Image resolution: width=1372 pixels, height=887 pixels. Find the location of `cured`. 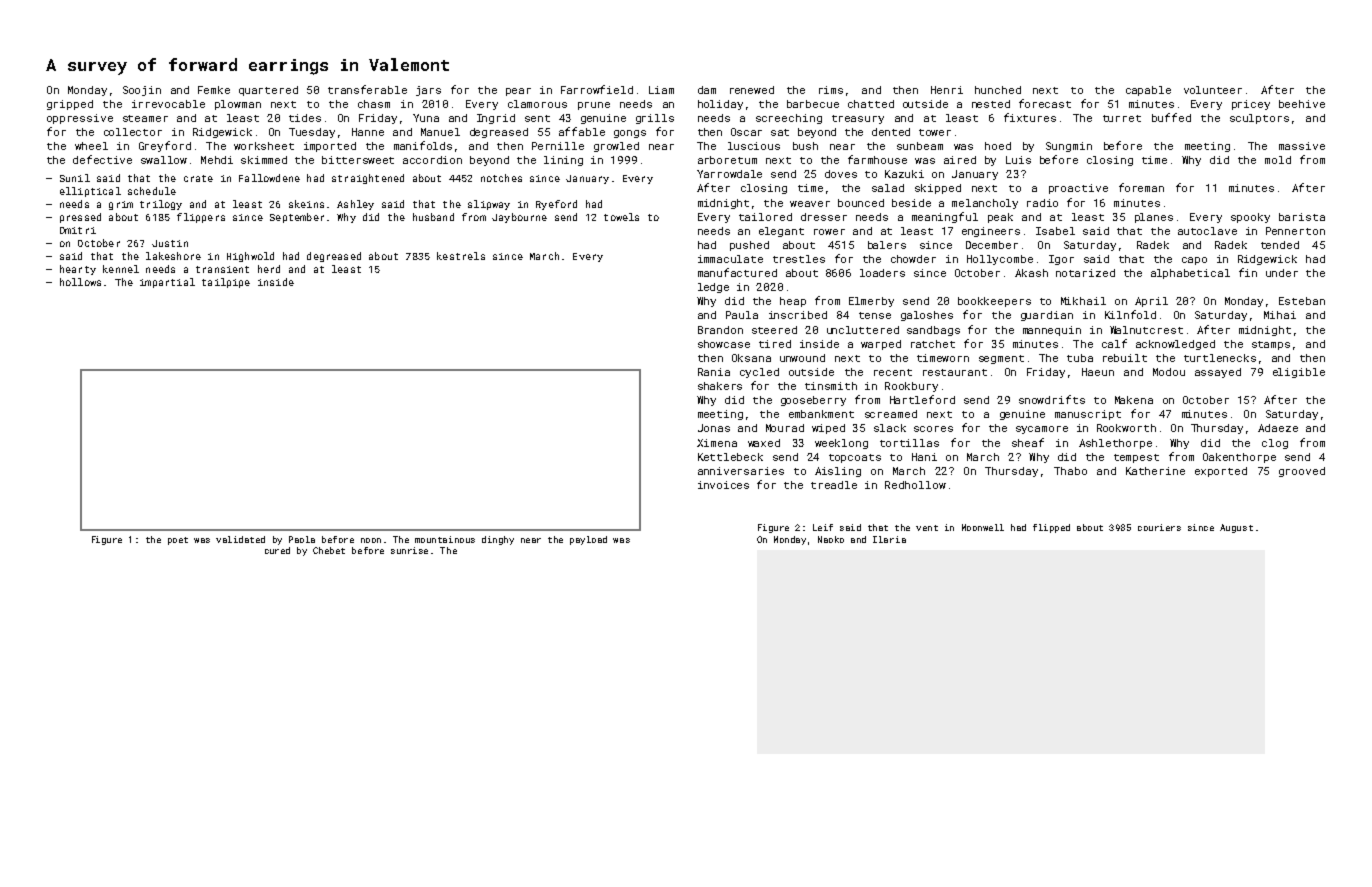

cured is located at coordinates (277, 550).
